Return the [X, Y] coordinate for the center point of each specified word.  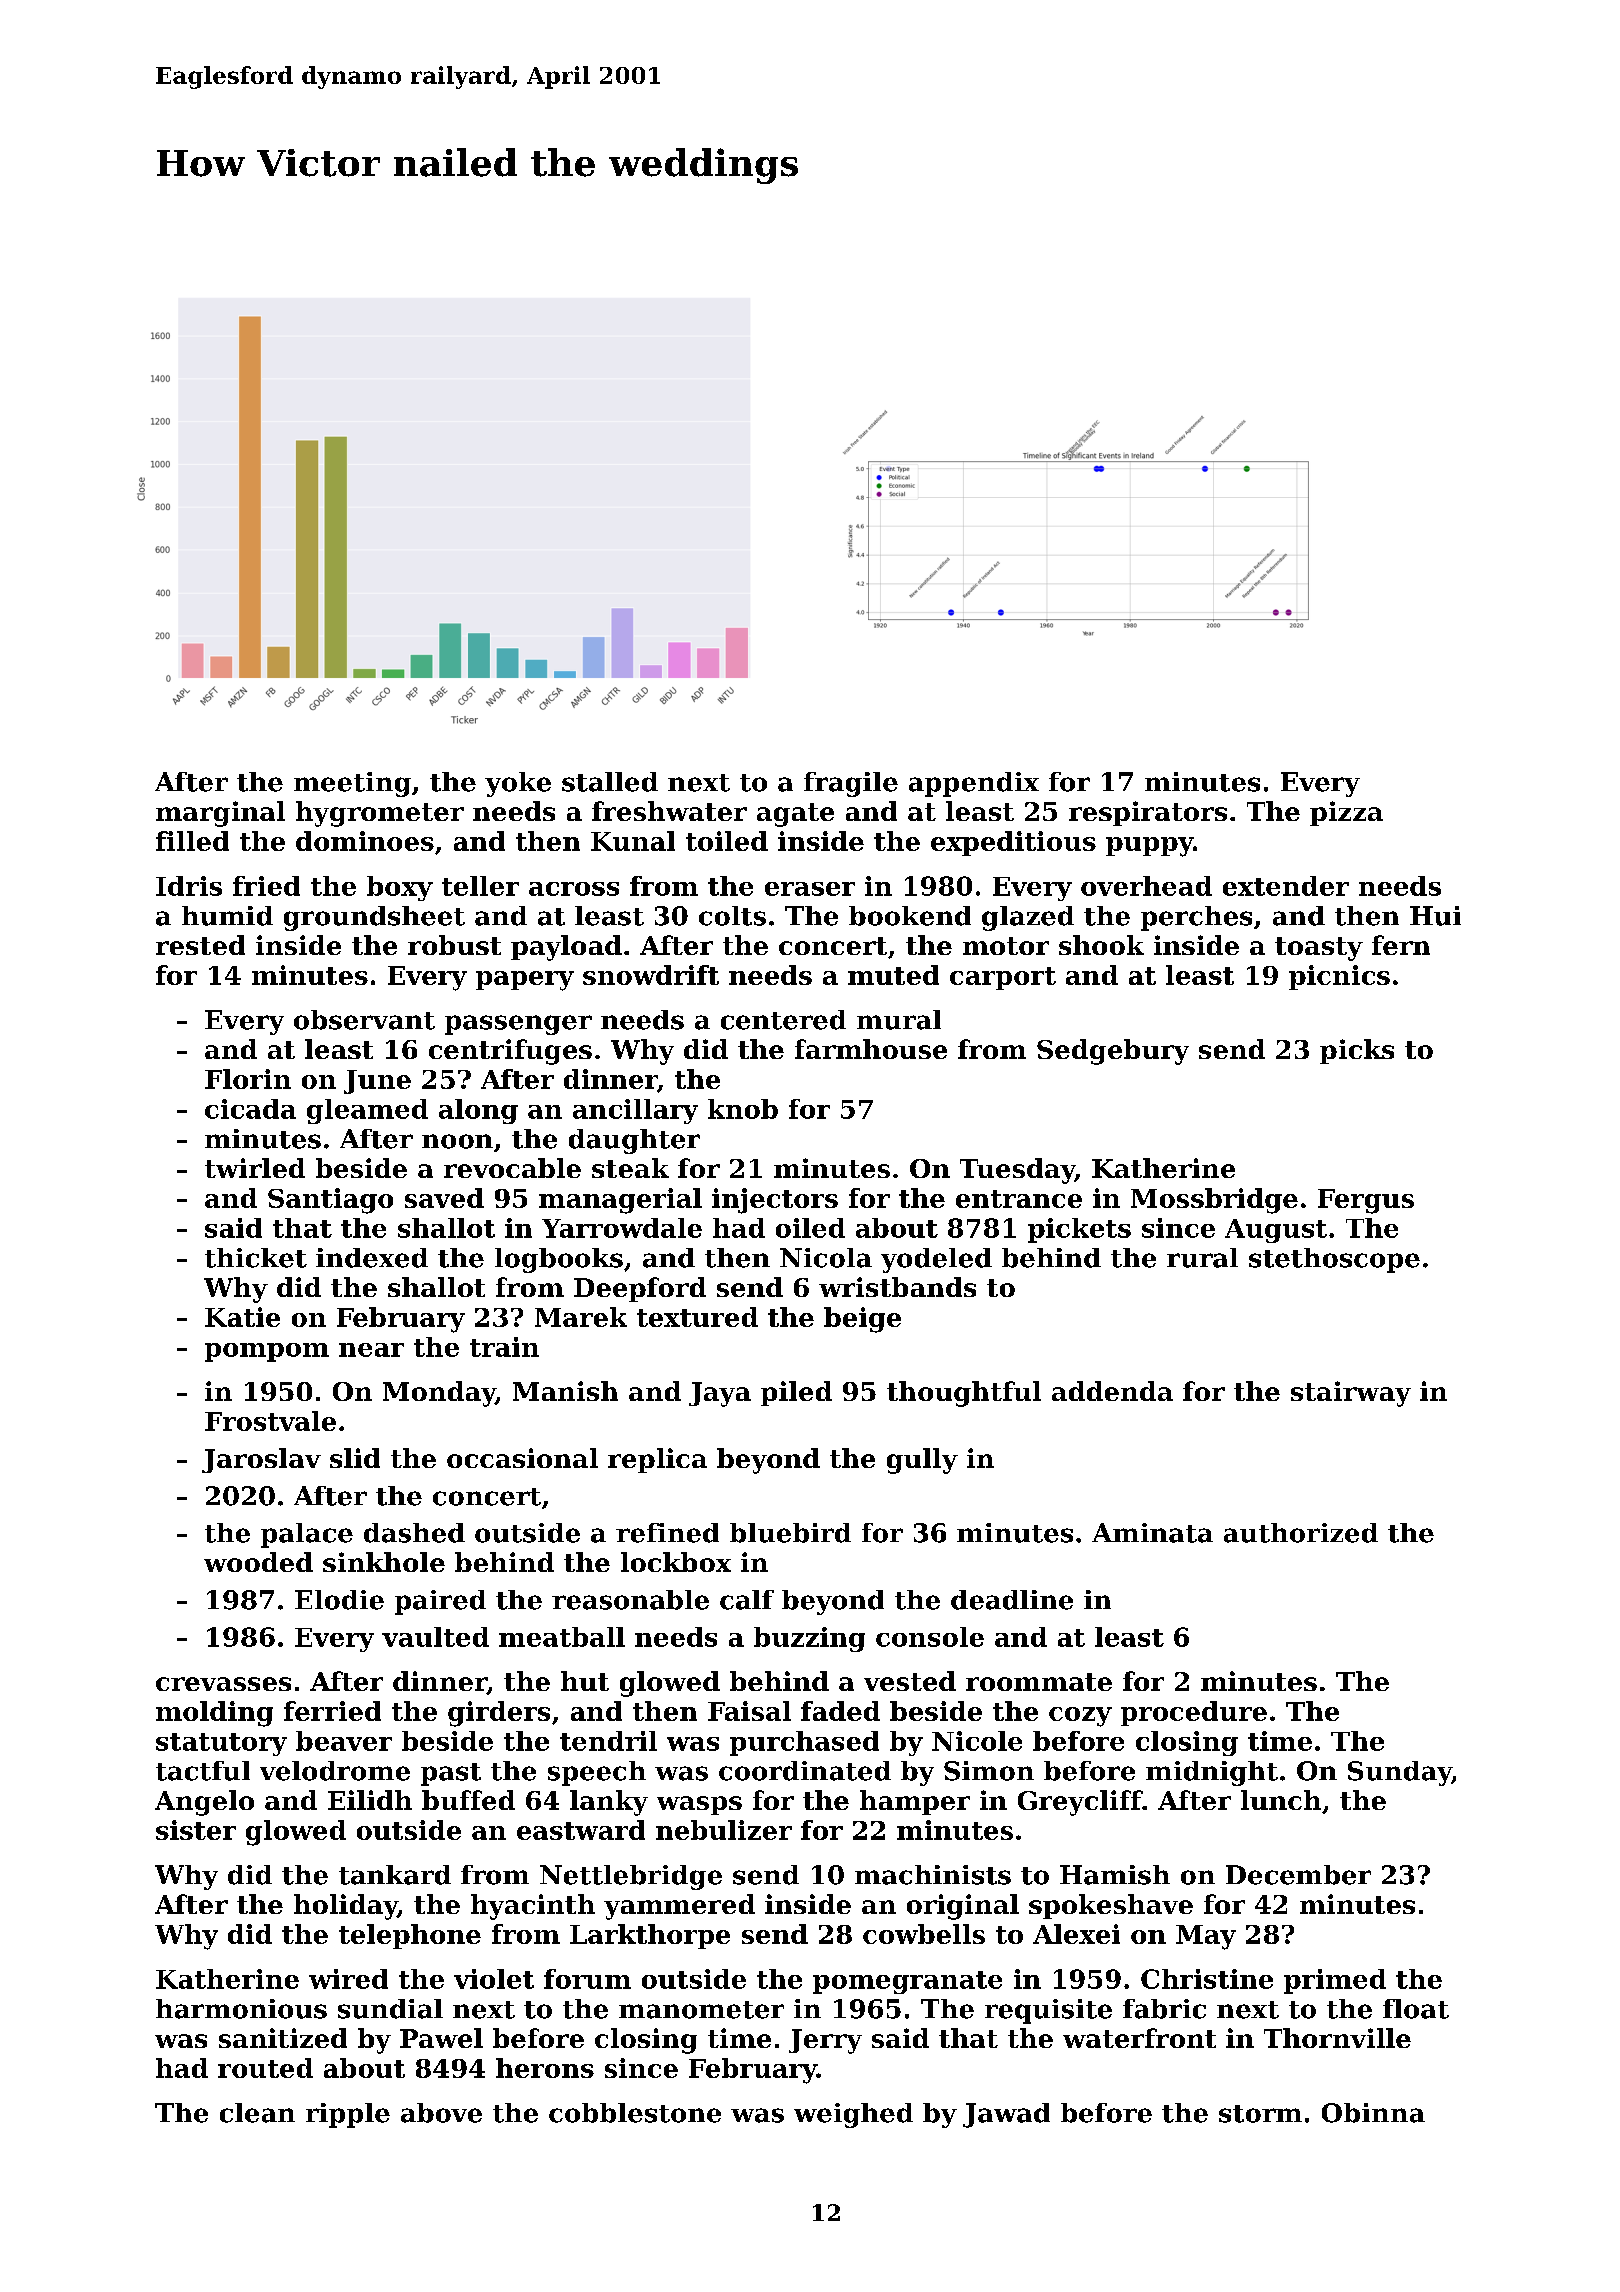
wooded [258, 1562]
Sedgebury [1113, 1052]
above [441, 2113]
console [930, 1637]
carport [1003, 978]
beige [862, 1320]
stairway [1351, 1394]
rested [200, 945]
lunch [1281, 1800]
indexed [372, 1258]
